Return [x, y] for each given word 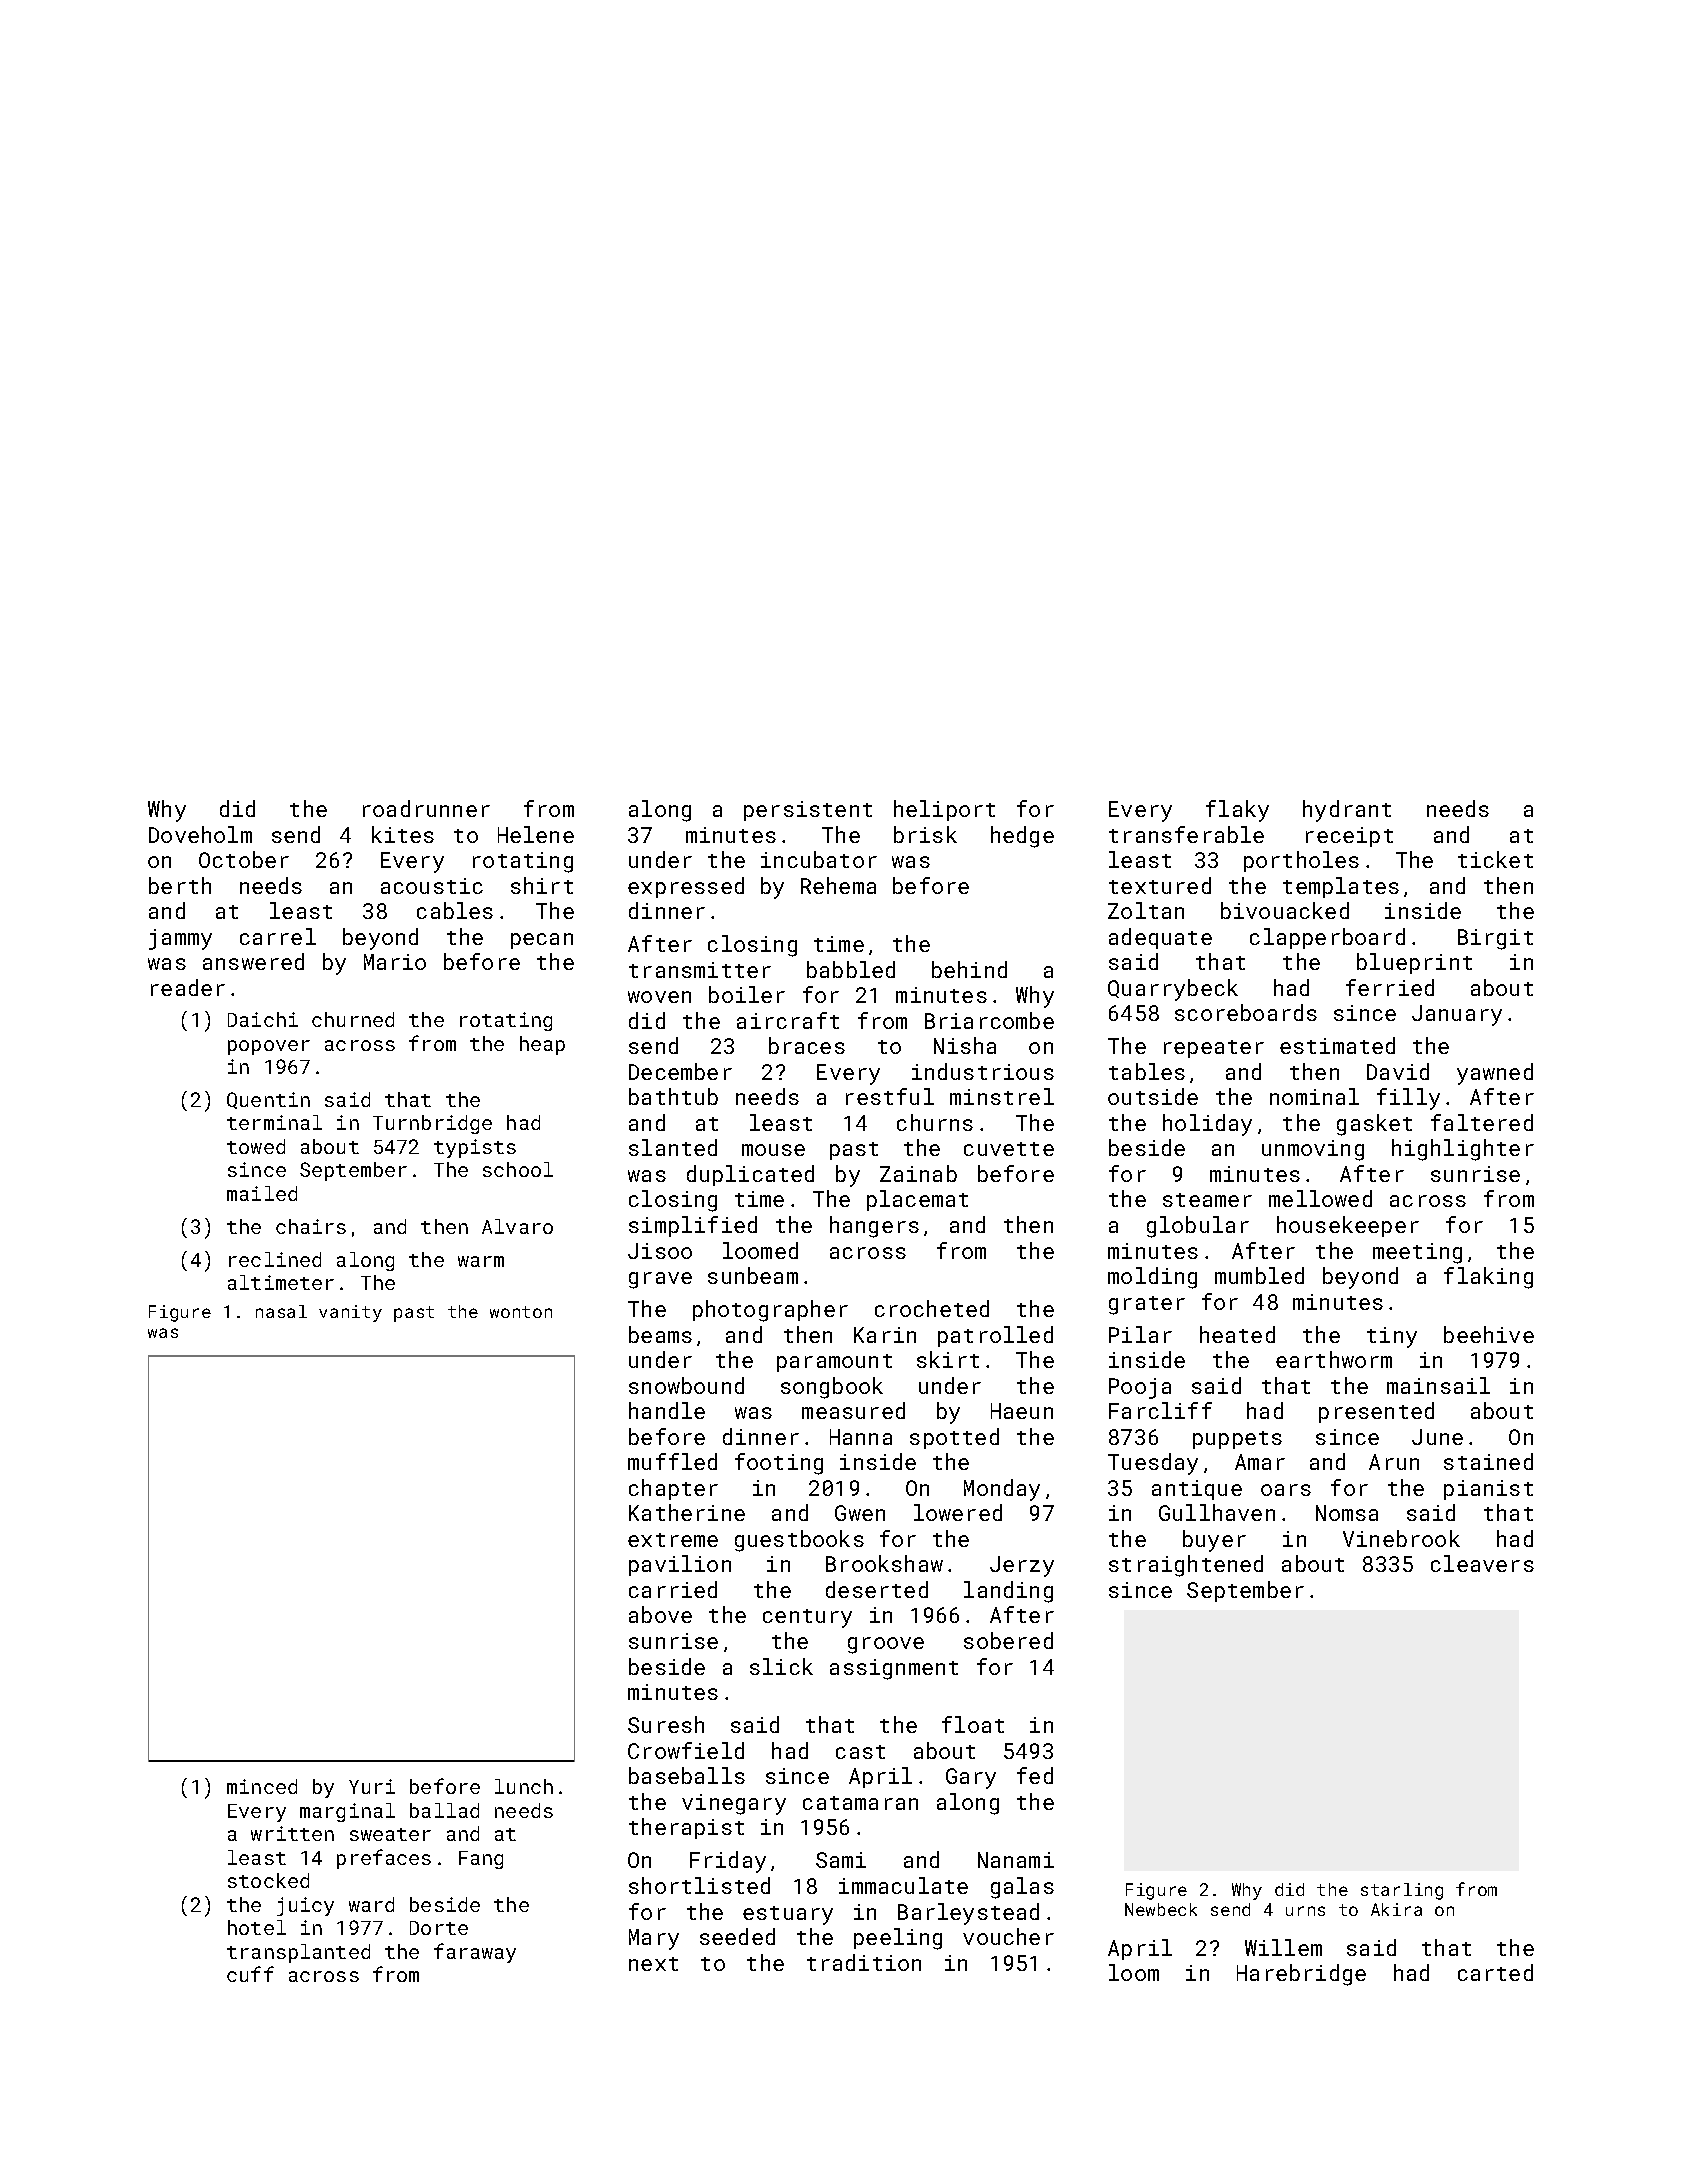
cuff [250, 1974]
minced [262, 1786]
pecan [542, 941]
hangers [874, 1227]
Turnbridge [432, 1124]
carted [1495, 1972]
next [653, 1964]
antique [1197, 1490]
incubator [819, 859]
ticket [1495, 859]
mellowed [1320, 1198]
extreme [673, 1540]
